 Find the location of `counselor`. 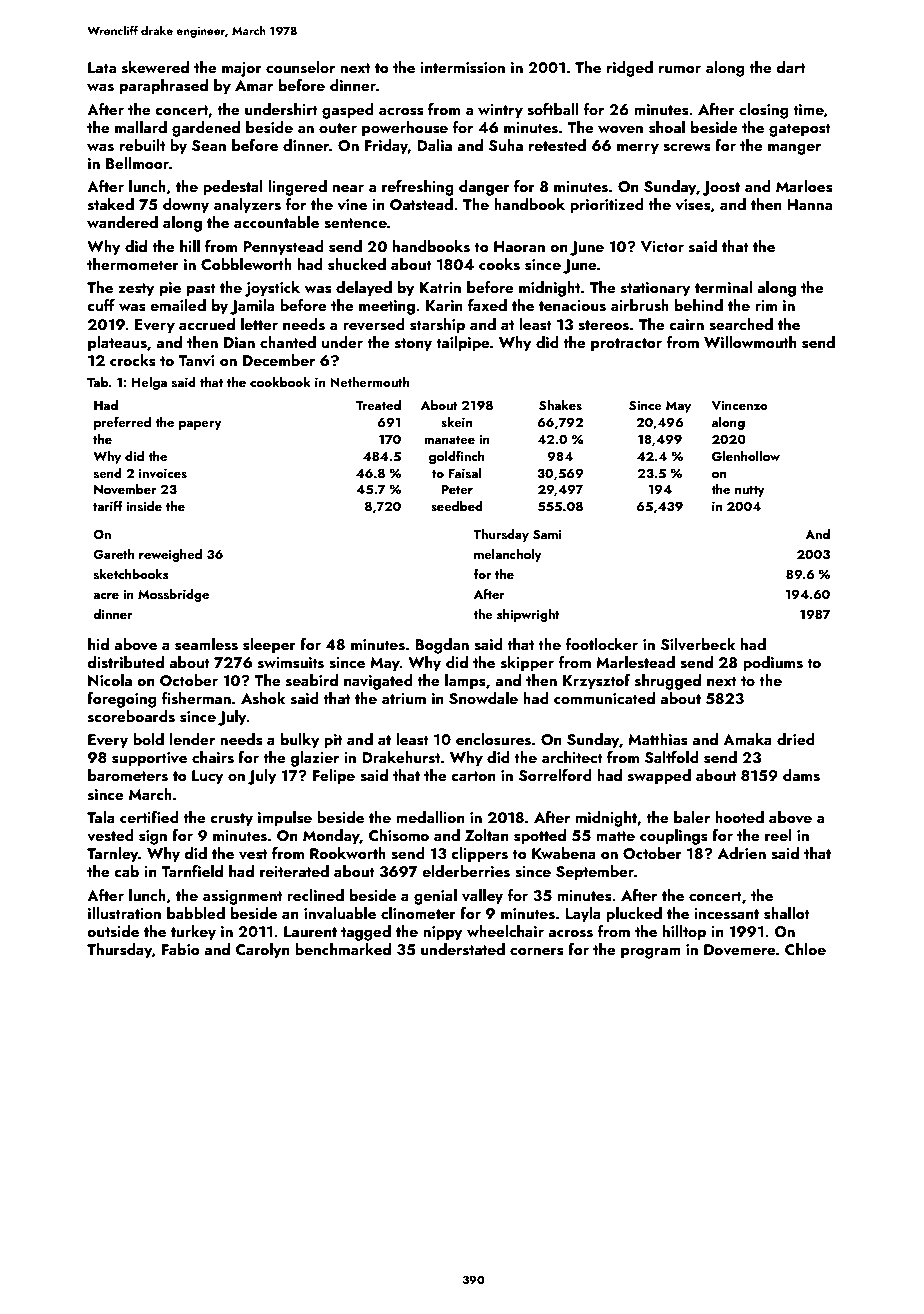

counselor is located at coordinates (300, 67).
